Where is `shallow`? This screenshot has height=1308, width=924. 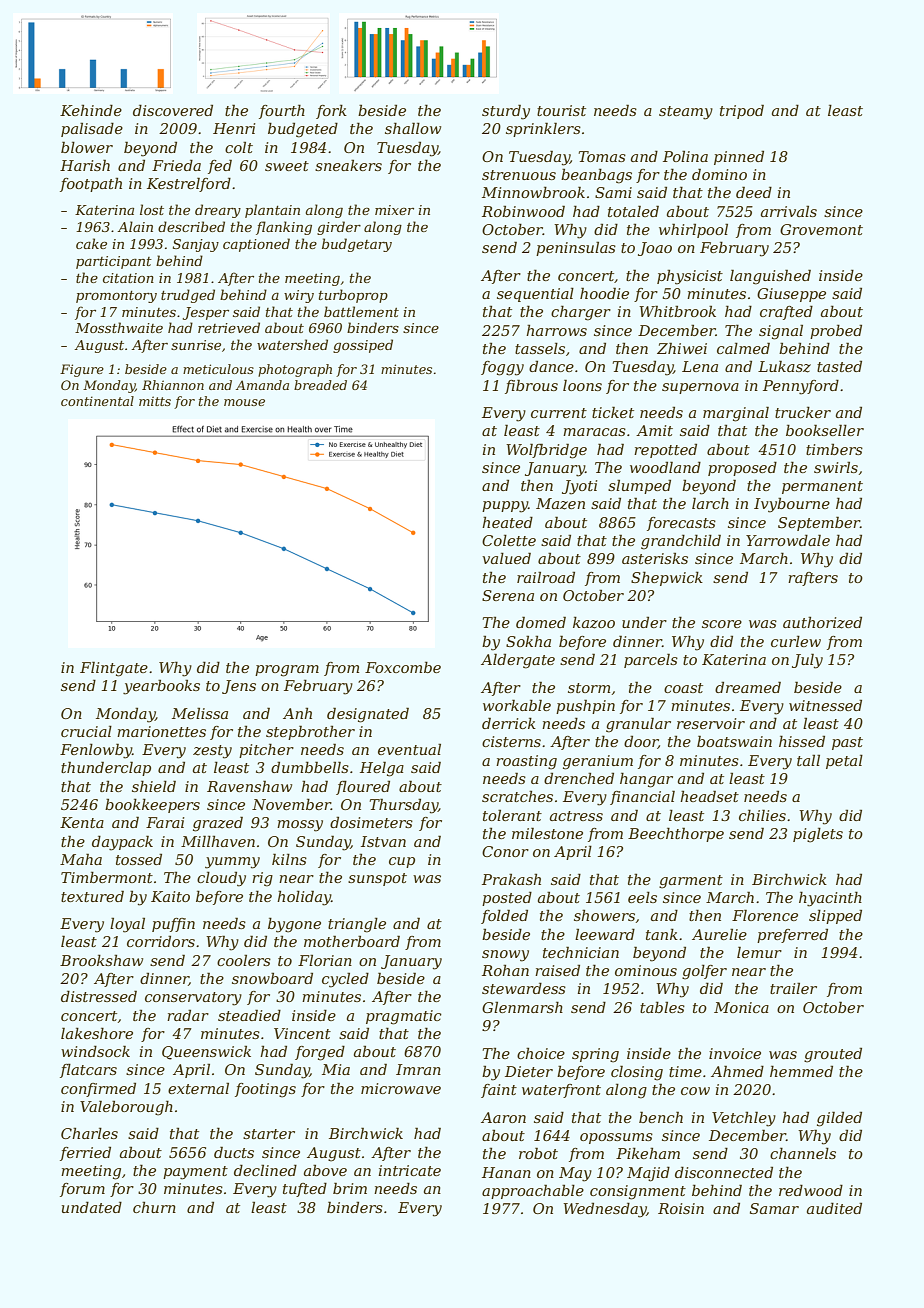
shallow is located at coordinates (413, 128).
